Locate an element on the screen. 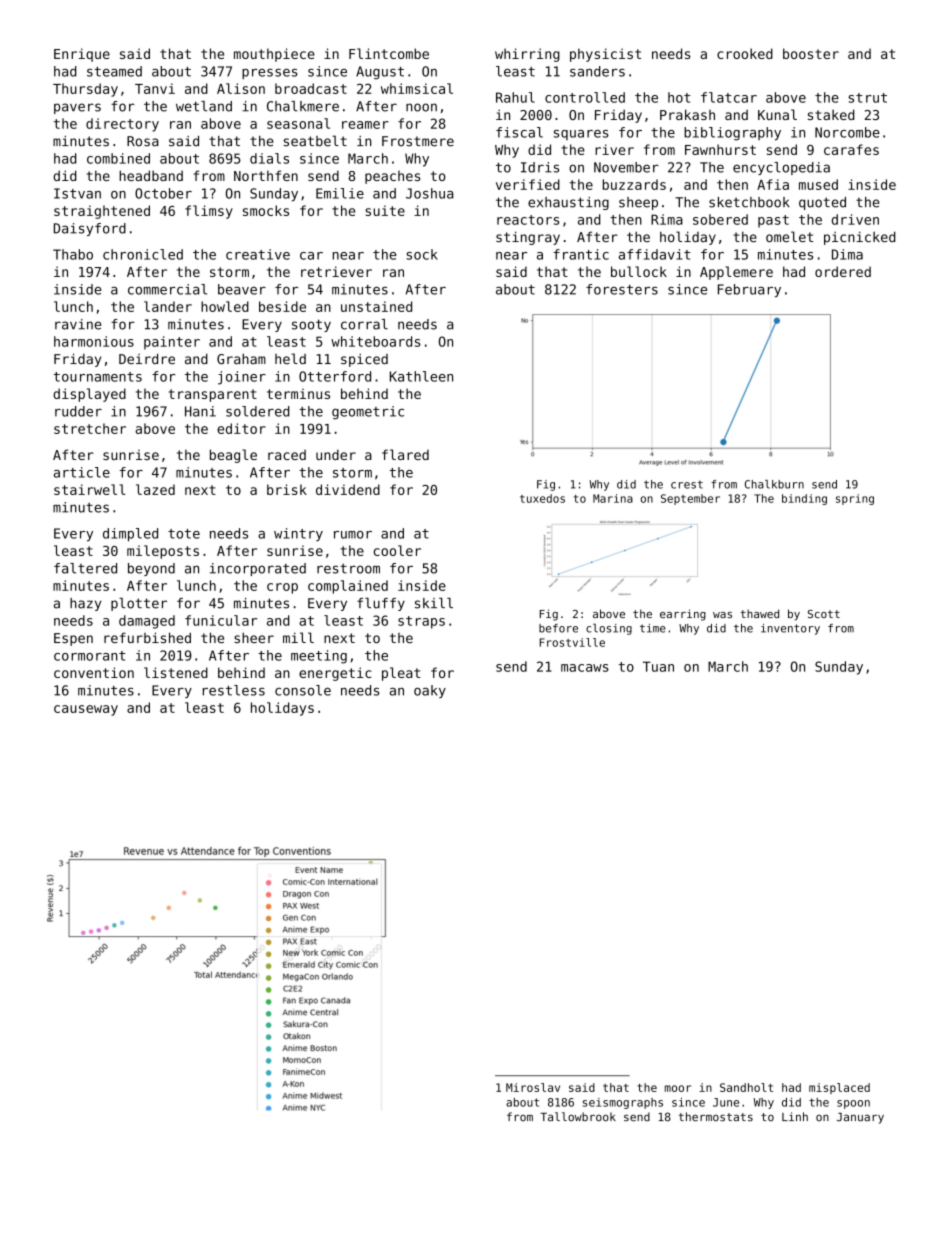 The image size is (952, 1233). mouthpiece is located at coordinates (274, 55).
